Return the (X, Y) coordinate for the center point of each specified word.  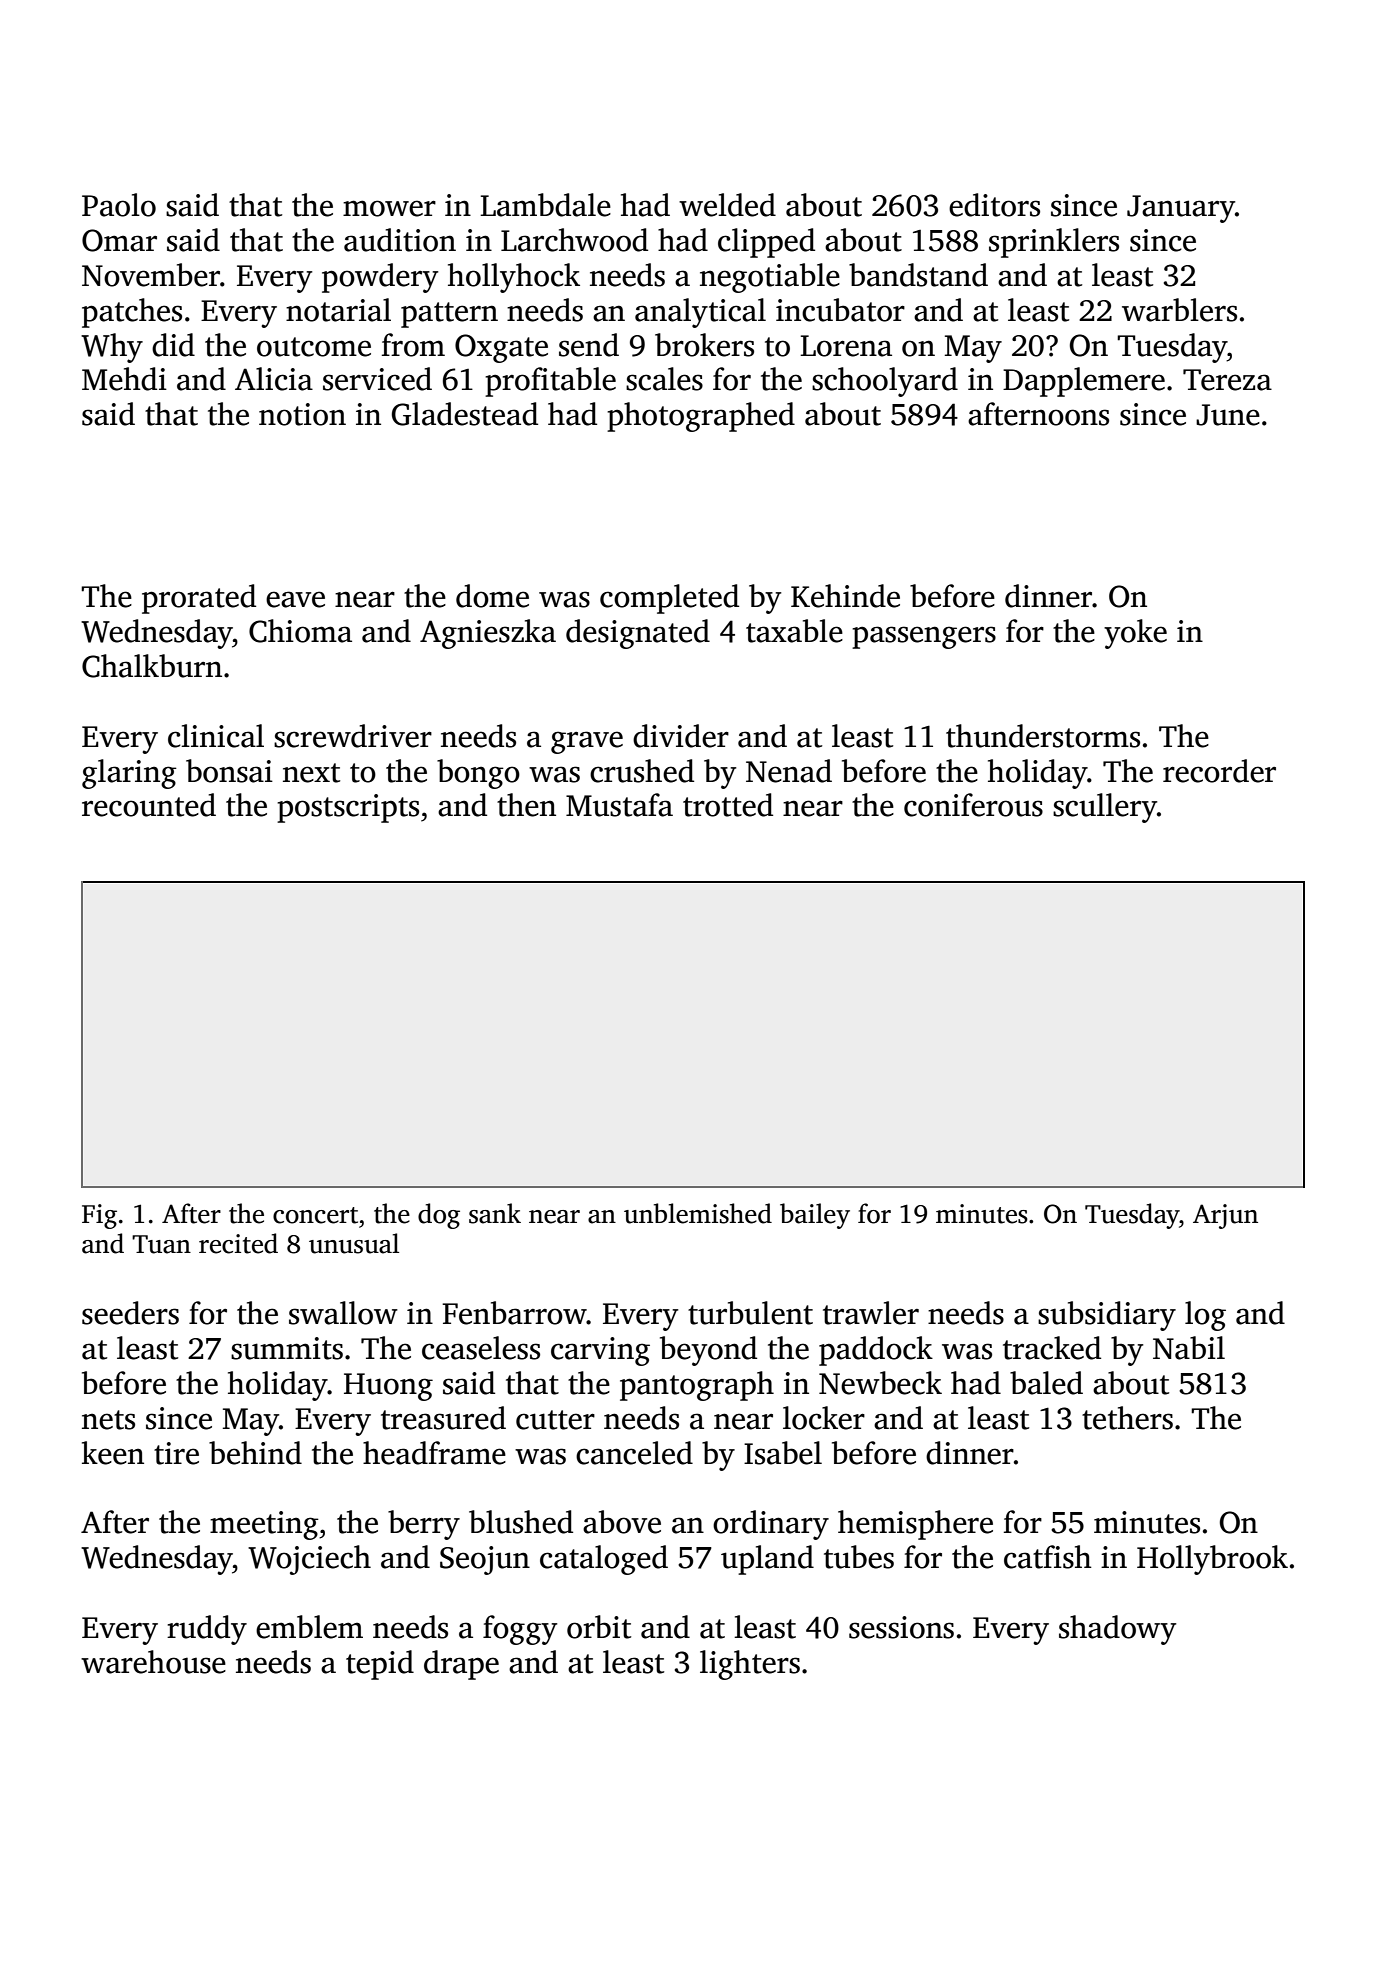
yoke (1135, 634)
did (173, 345)
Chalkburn (152, 666)
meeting (264, 1525)
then (526, 805)
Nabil (1189, 1348)
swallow (343, 1313)
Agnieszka (488, 634)
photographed (701, 417)
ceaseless (481, 1348)
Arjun (1225, 1216)
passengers (924, 637)
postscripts (348, 808)
